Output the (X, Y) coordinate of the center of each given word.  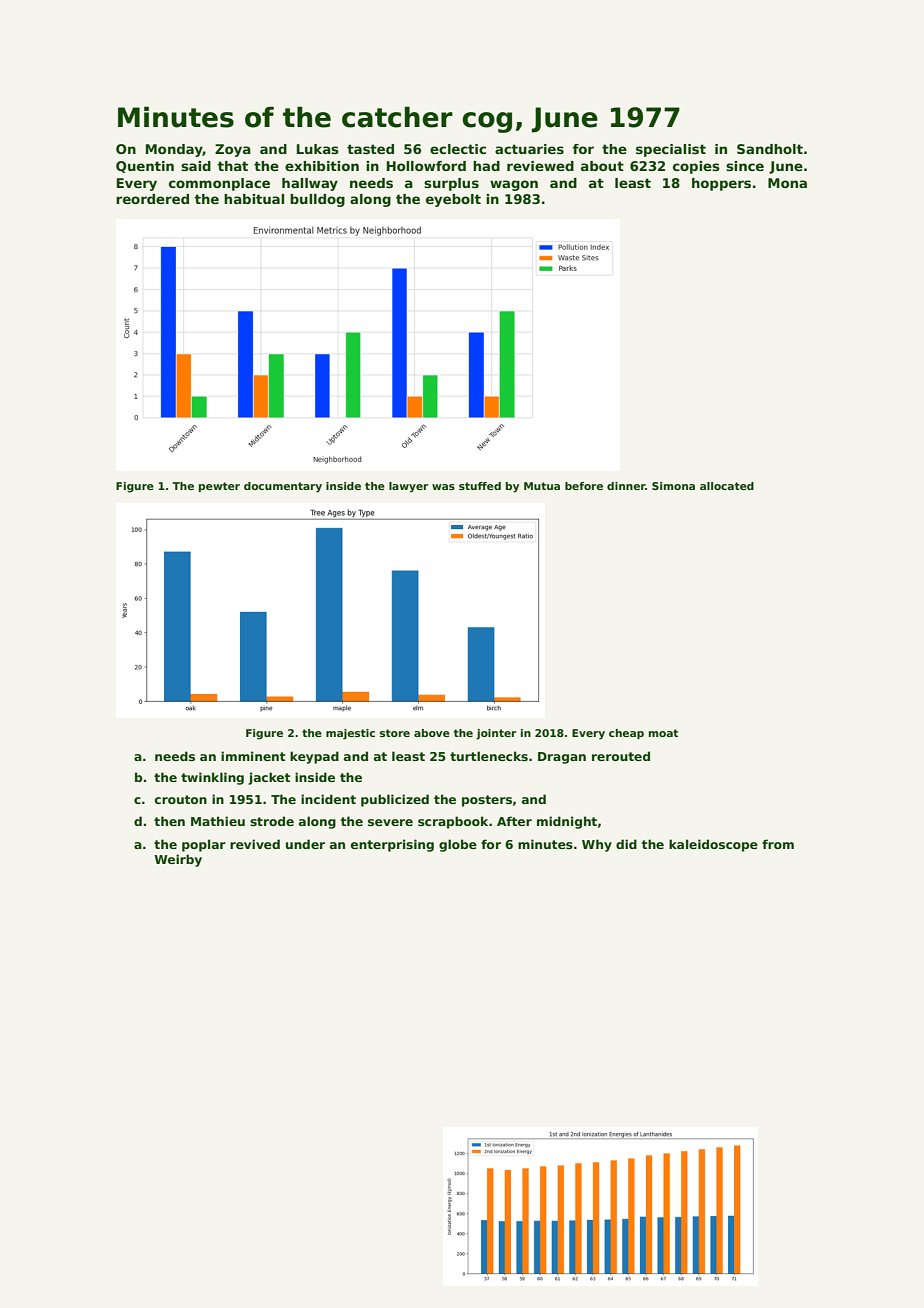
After (514, 821)
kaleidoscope (713, 845)
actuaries (529, 149)
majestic (350, 734)
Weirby (178, 860)
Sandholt (770, 149)
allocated (727, 486)
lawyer (408, 487)
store (395, 733)
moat (663, 733)
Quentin (145, 167)
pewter (219, 487)
